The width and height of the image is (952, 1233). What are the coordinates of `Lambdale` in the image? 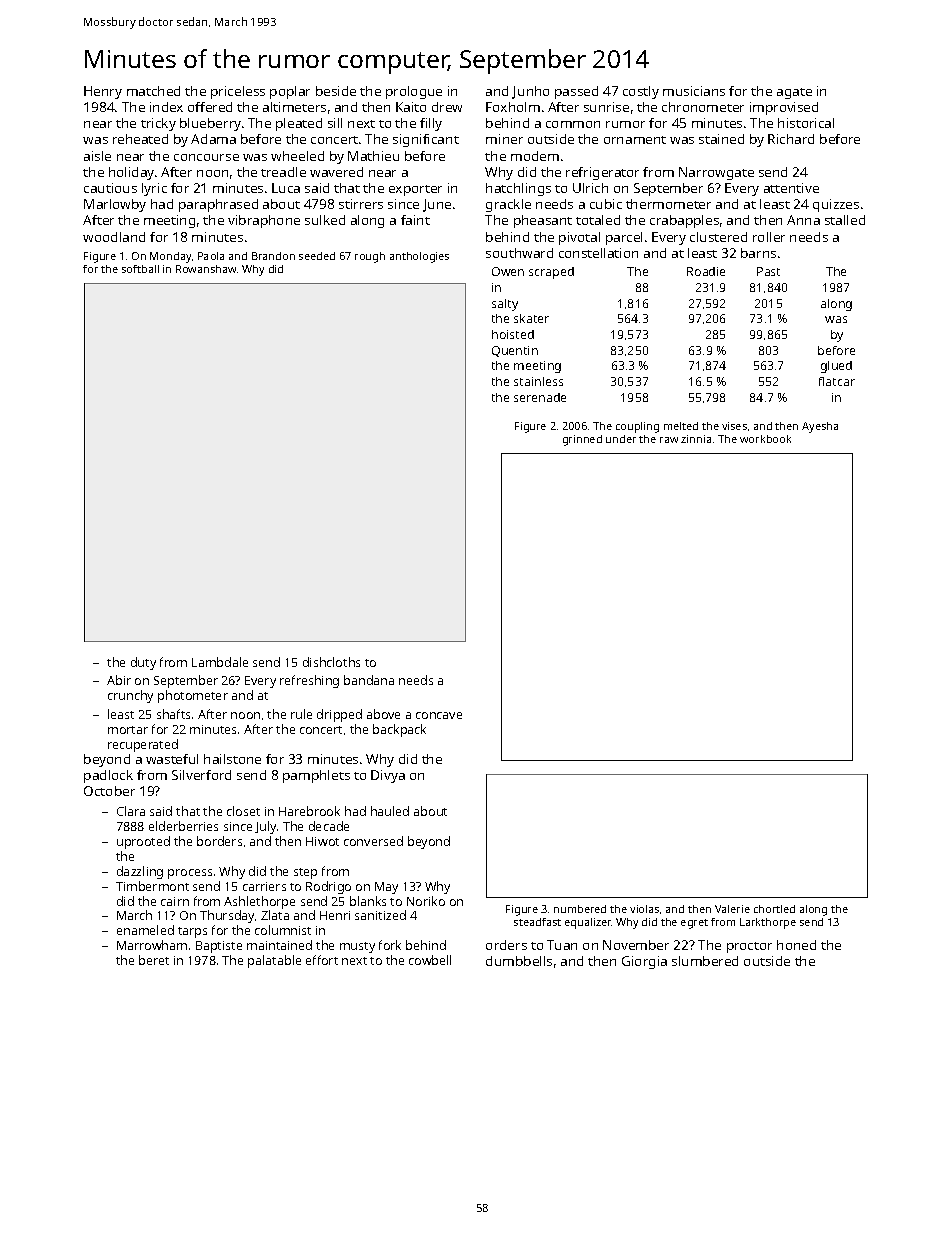 It's located at (220, 662).
